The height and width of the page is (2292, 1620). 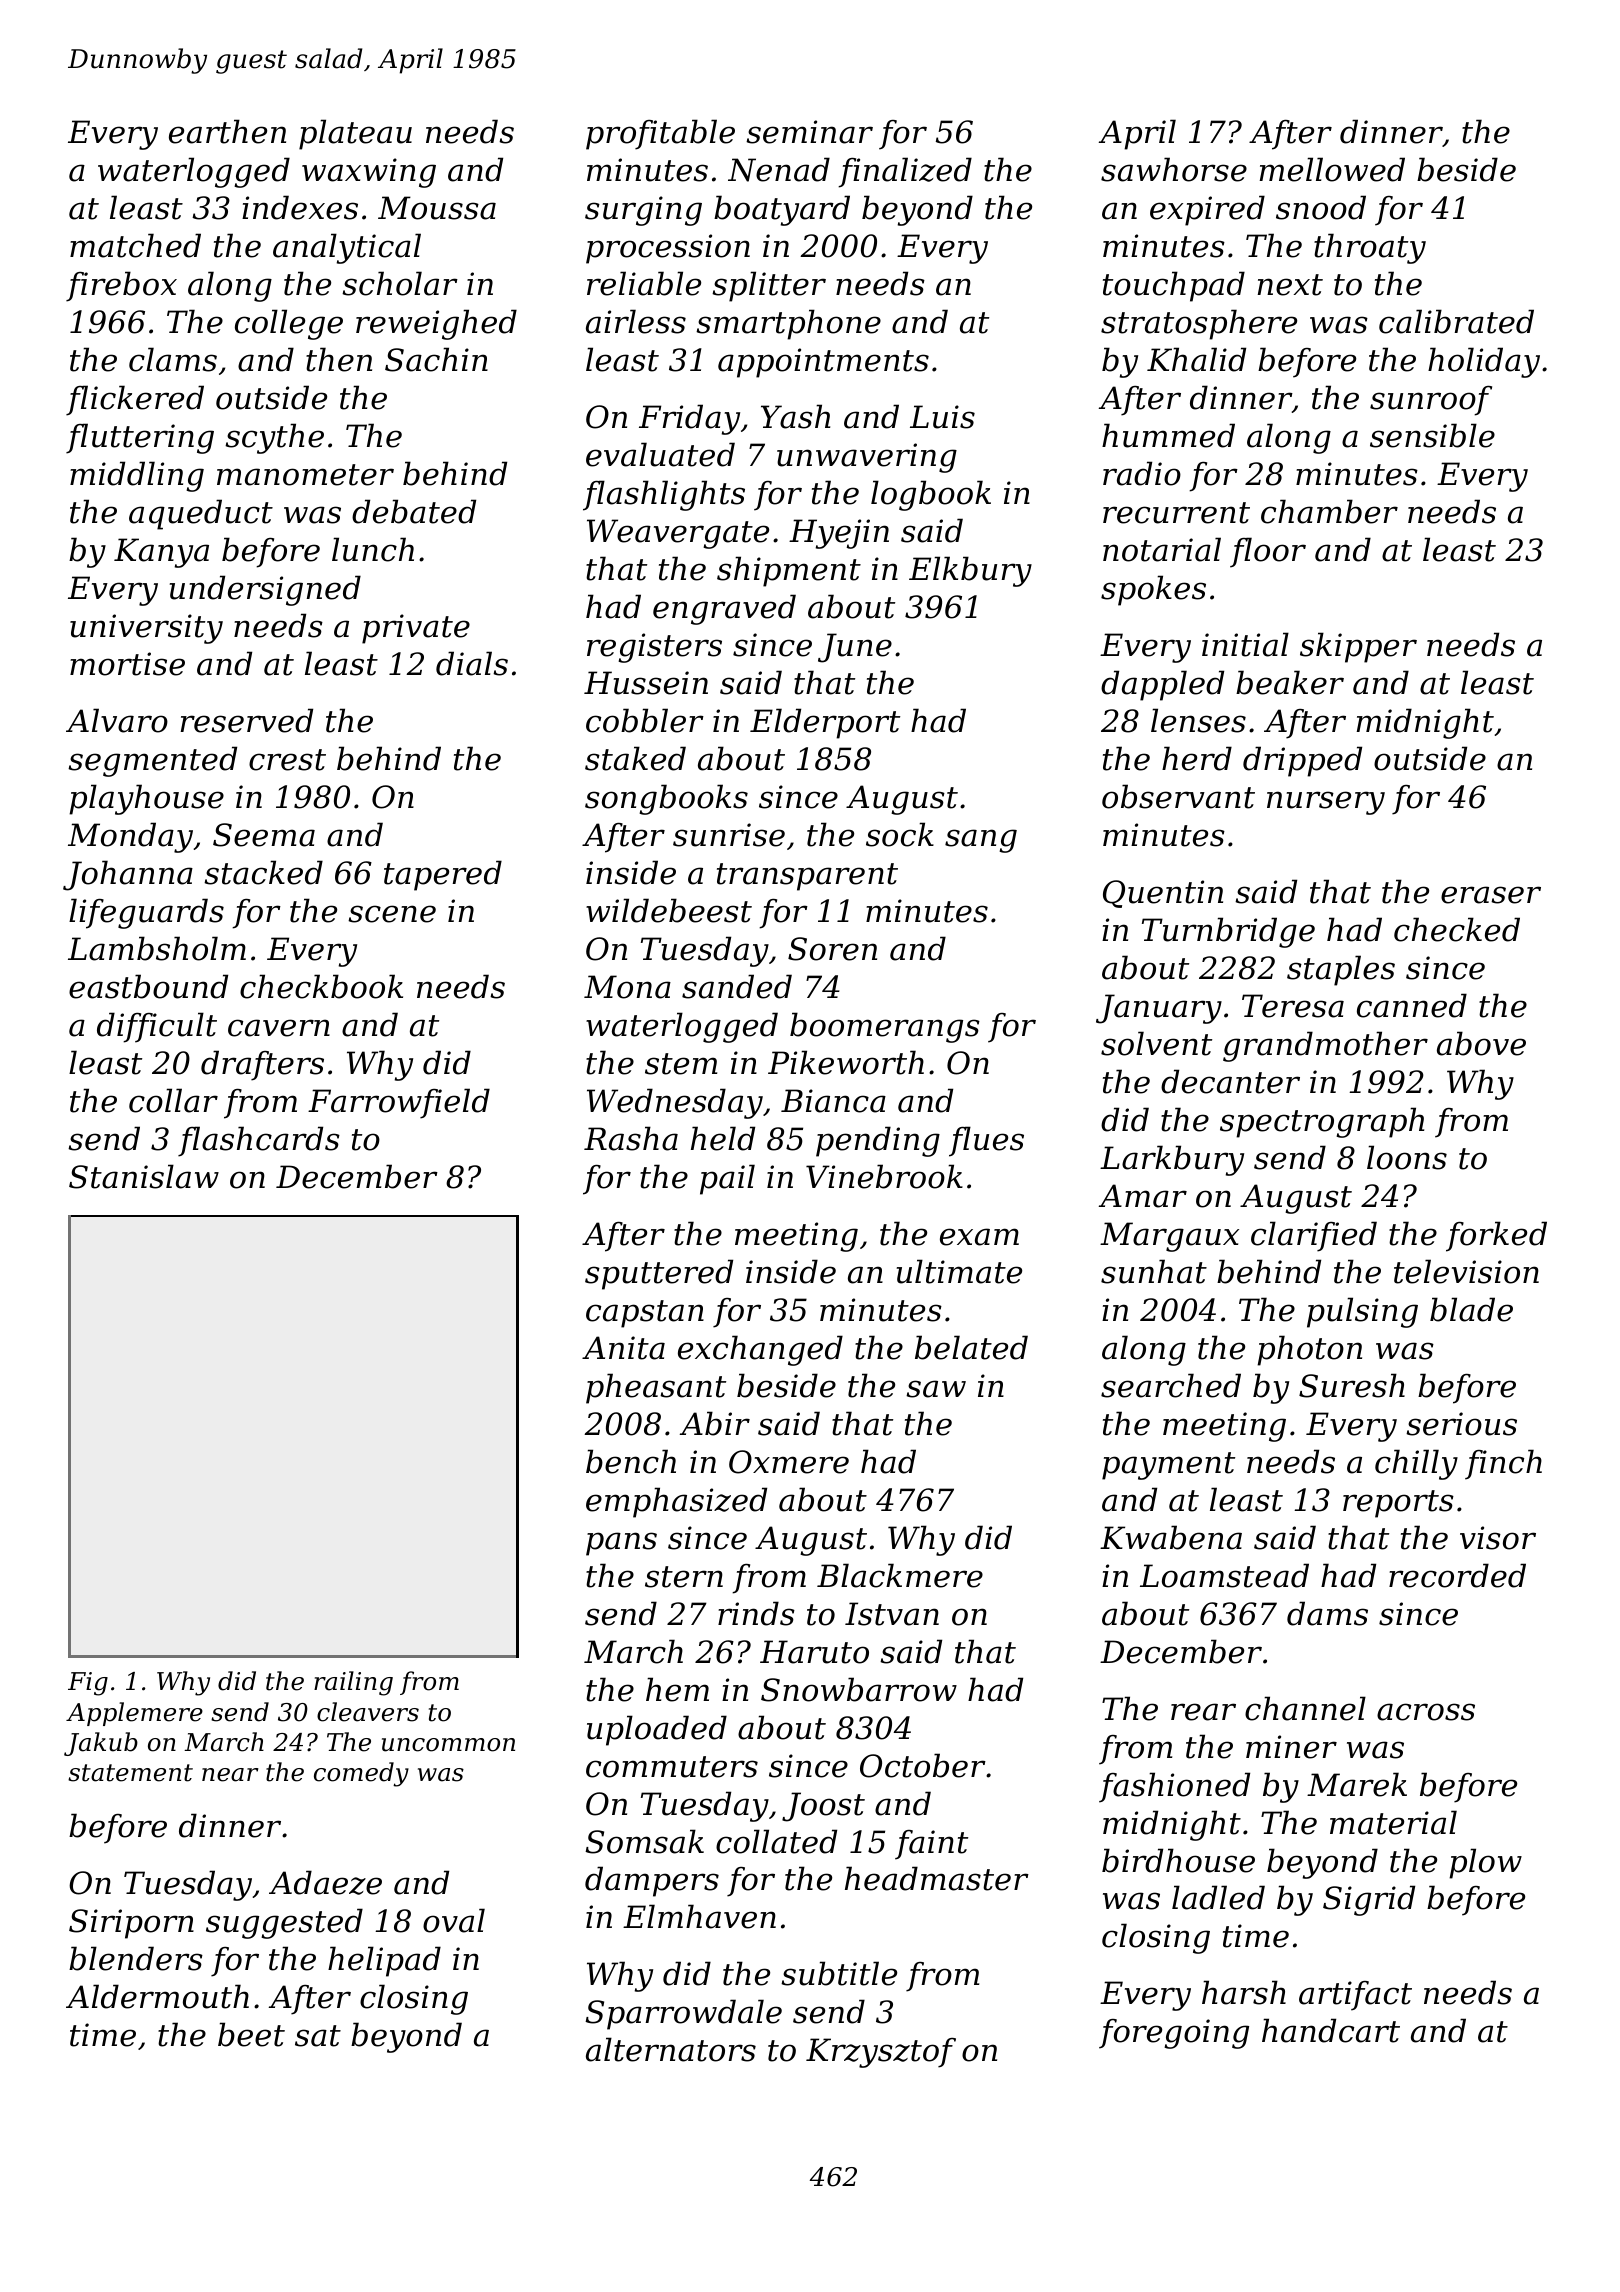 What do you see at coordinates (1481, 1043) in the page?
I see `above` at bounding box center [1481, 1043].
